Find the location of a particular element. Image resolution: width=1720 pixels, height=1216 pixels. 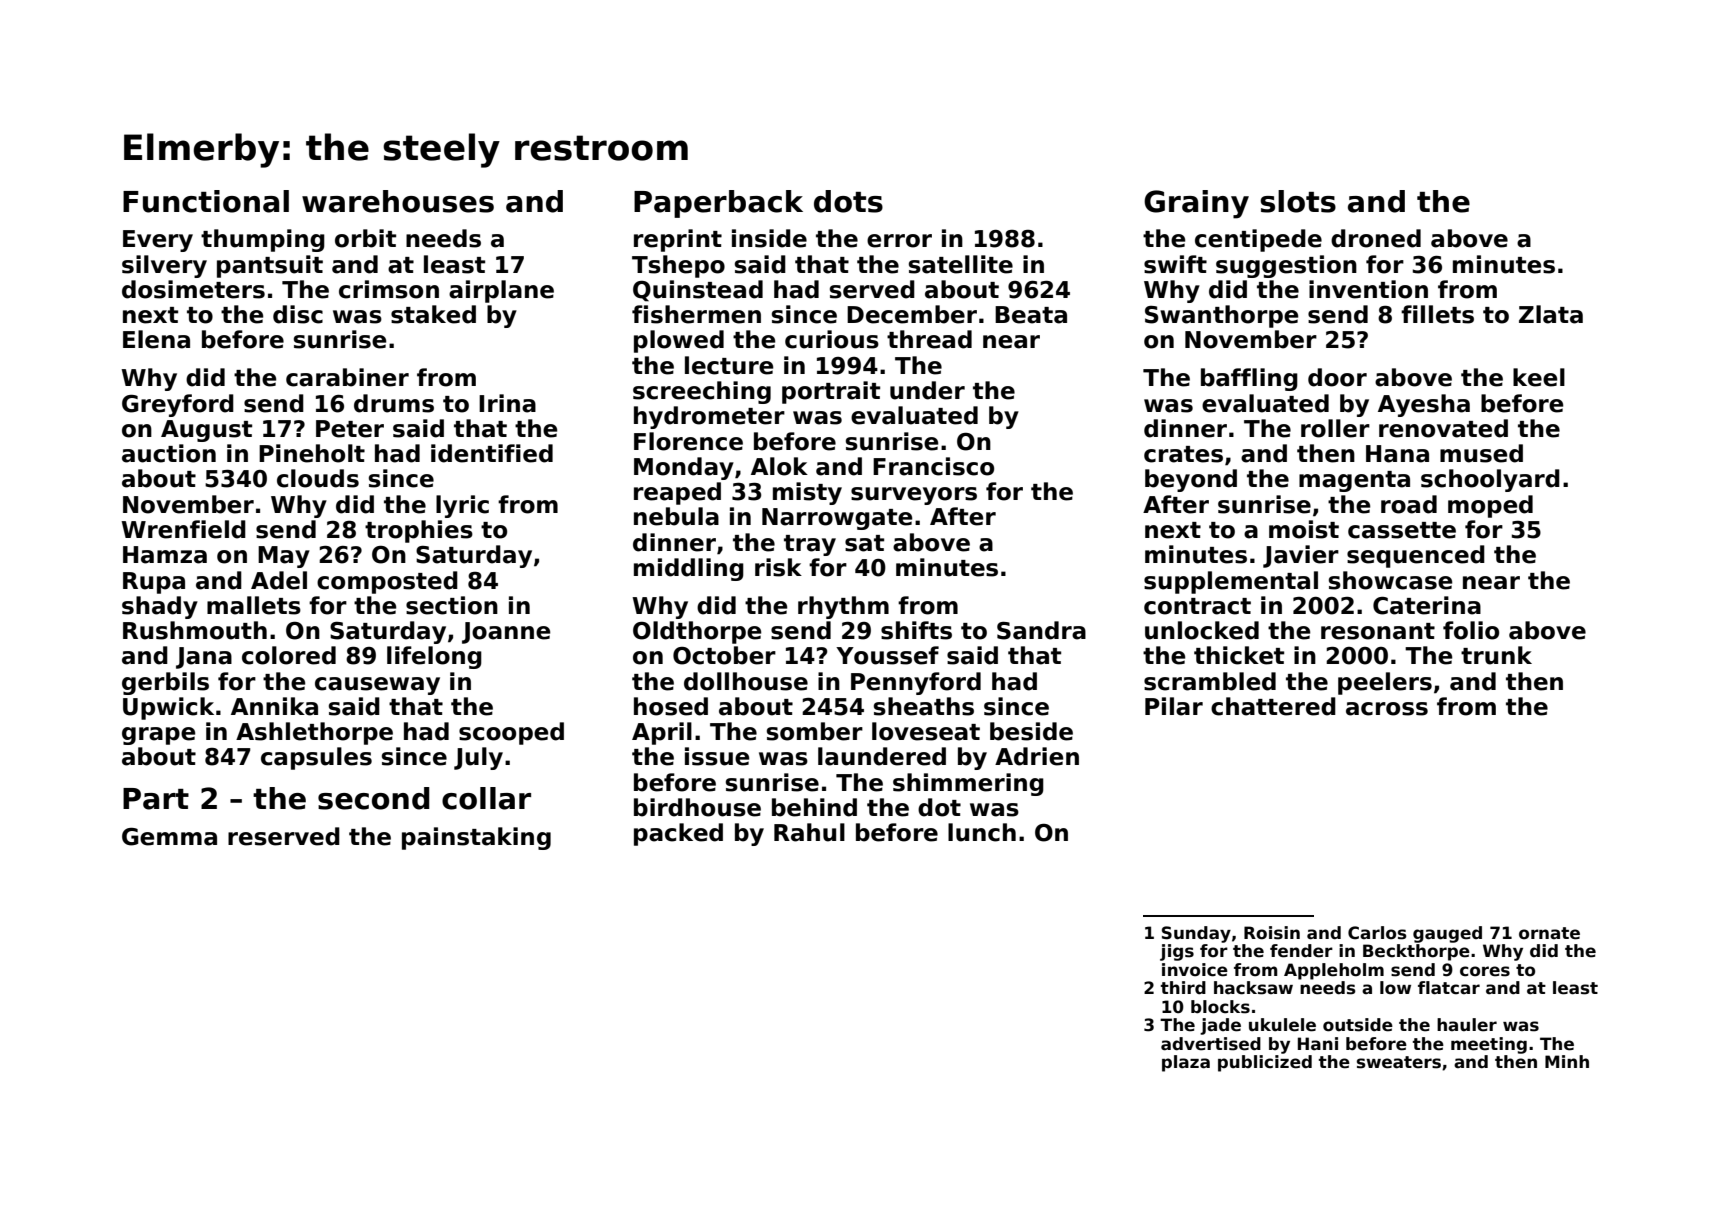

Part is located at coordinates (156, 799).
